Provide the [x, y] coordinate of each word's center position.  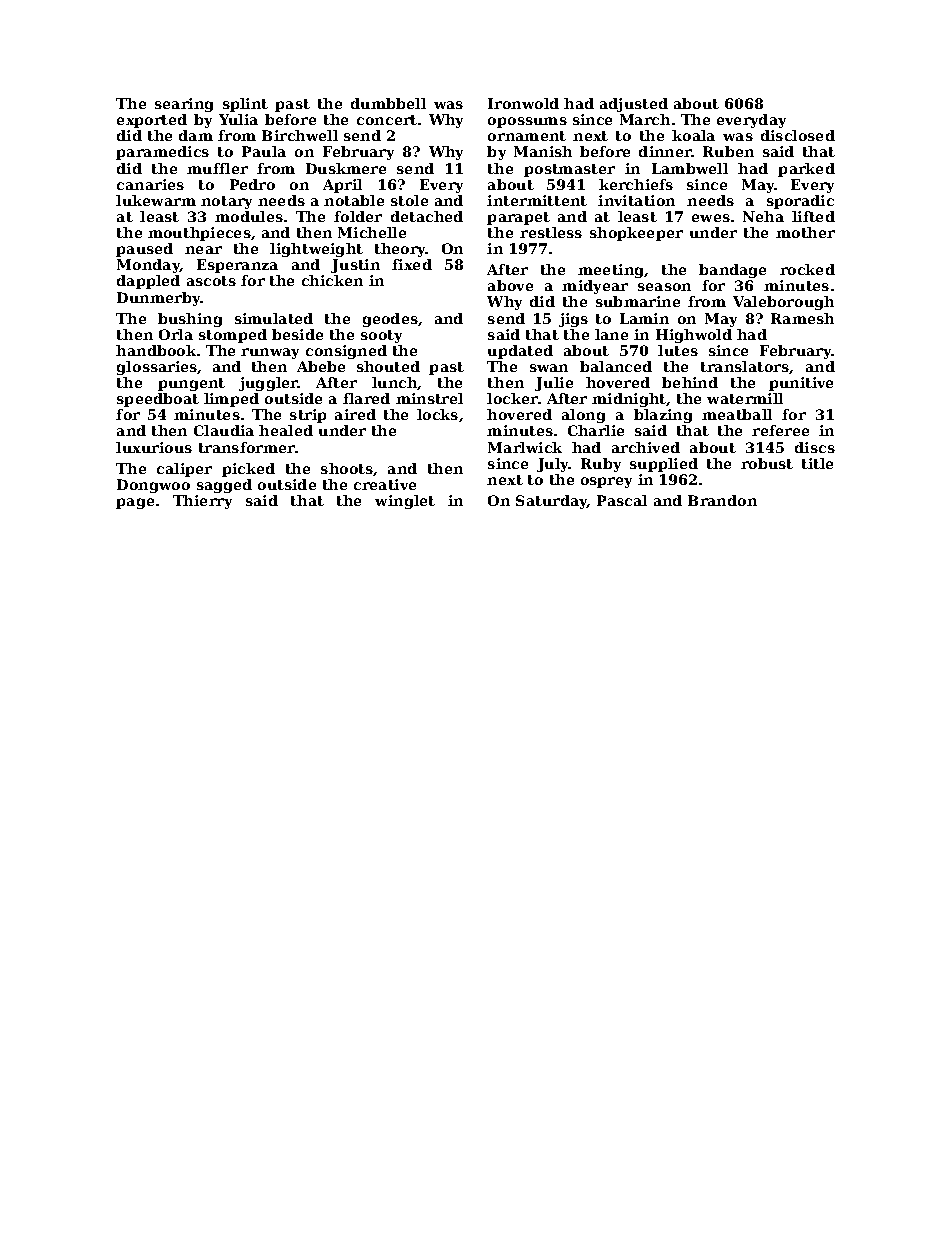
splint [245, 105]
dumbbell [388, 103]
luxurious [154, 447]
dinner [665, 151]
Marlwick [525, 447]
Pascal [622, 500]
